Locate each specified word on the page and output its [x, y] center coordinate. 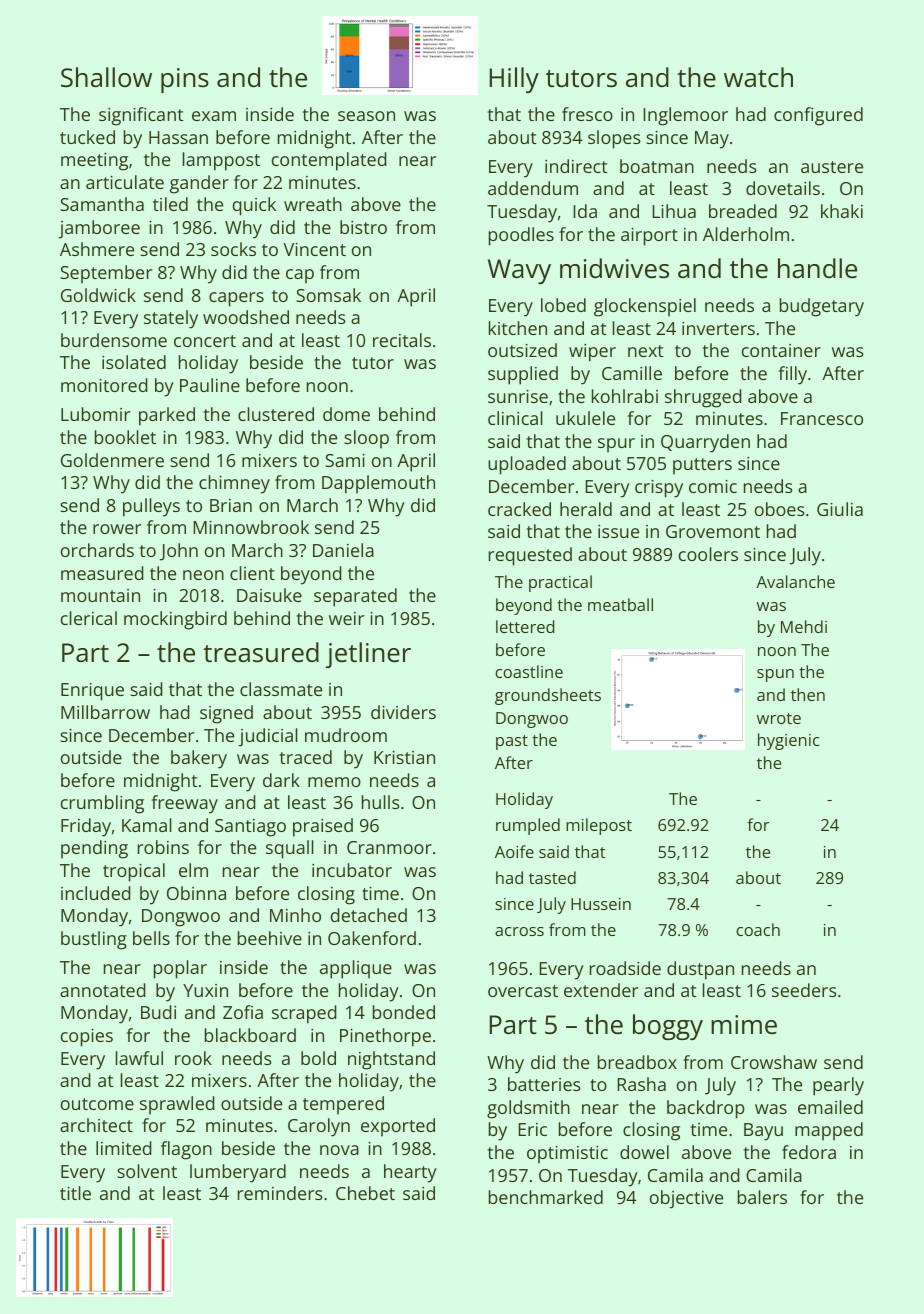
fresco [587, 114]
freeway [185, 804]
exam [214, 116]
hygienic [788, 741]
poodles [521, 236]
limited [124, 1148]
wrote [779, 718]
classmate [281, 689]
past [512, 742]
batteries [544, 1084]
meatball [620, 604]
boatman [657, 166]
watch [758, 77]
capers [236, 299]
